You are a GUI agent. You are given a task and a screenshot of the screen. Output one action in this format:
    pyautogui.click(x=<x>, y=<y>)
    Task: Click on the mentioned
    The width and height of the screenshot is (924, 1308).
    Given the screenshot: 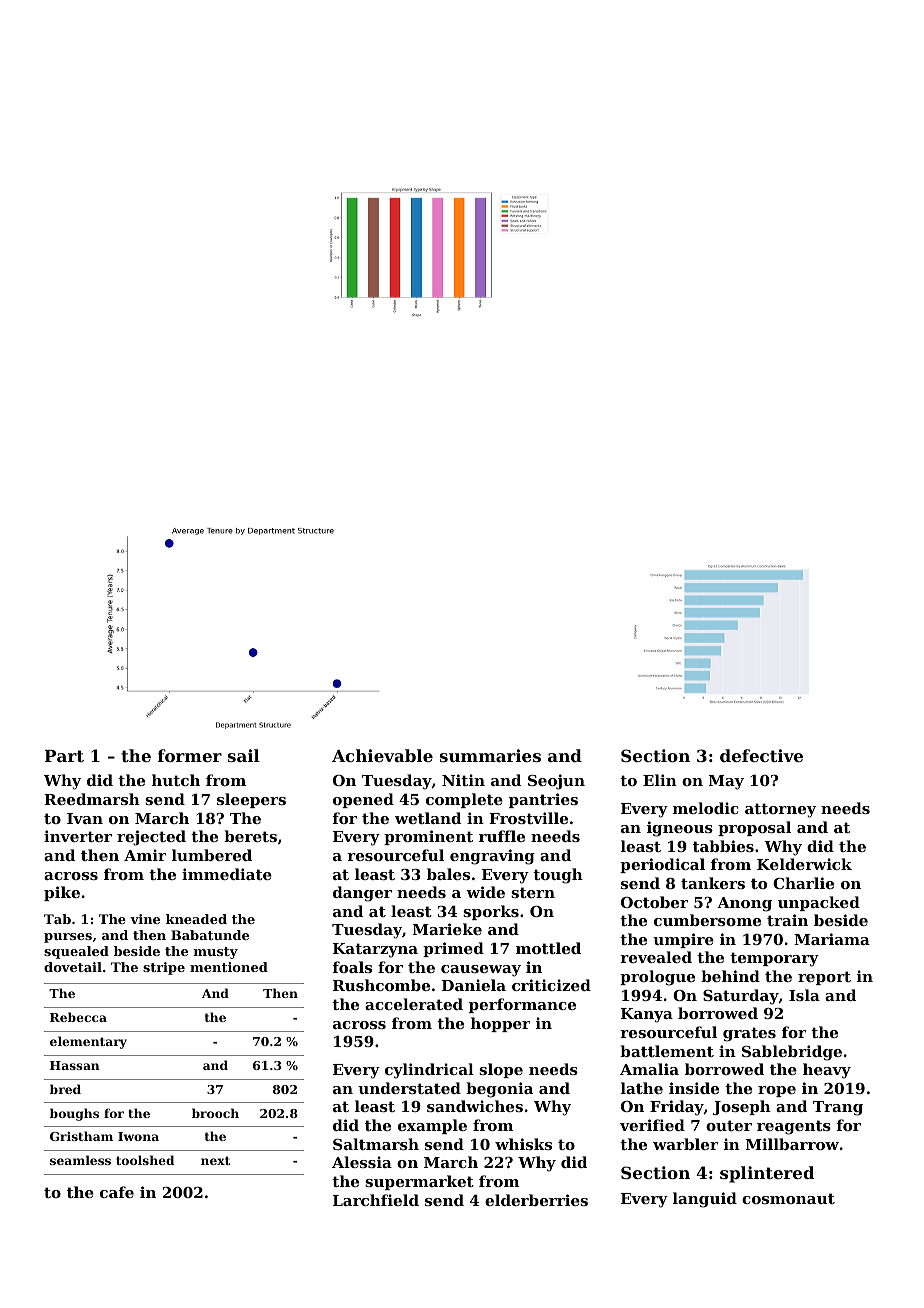 What is the action you would take?
    pyautogui.click(x=229, y=967)
